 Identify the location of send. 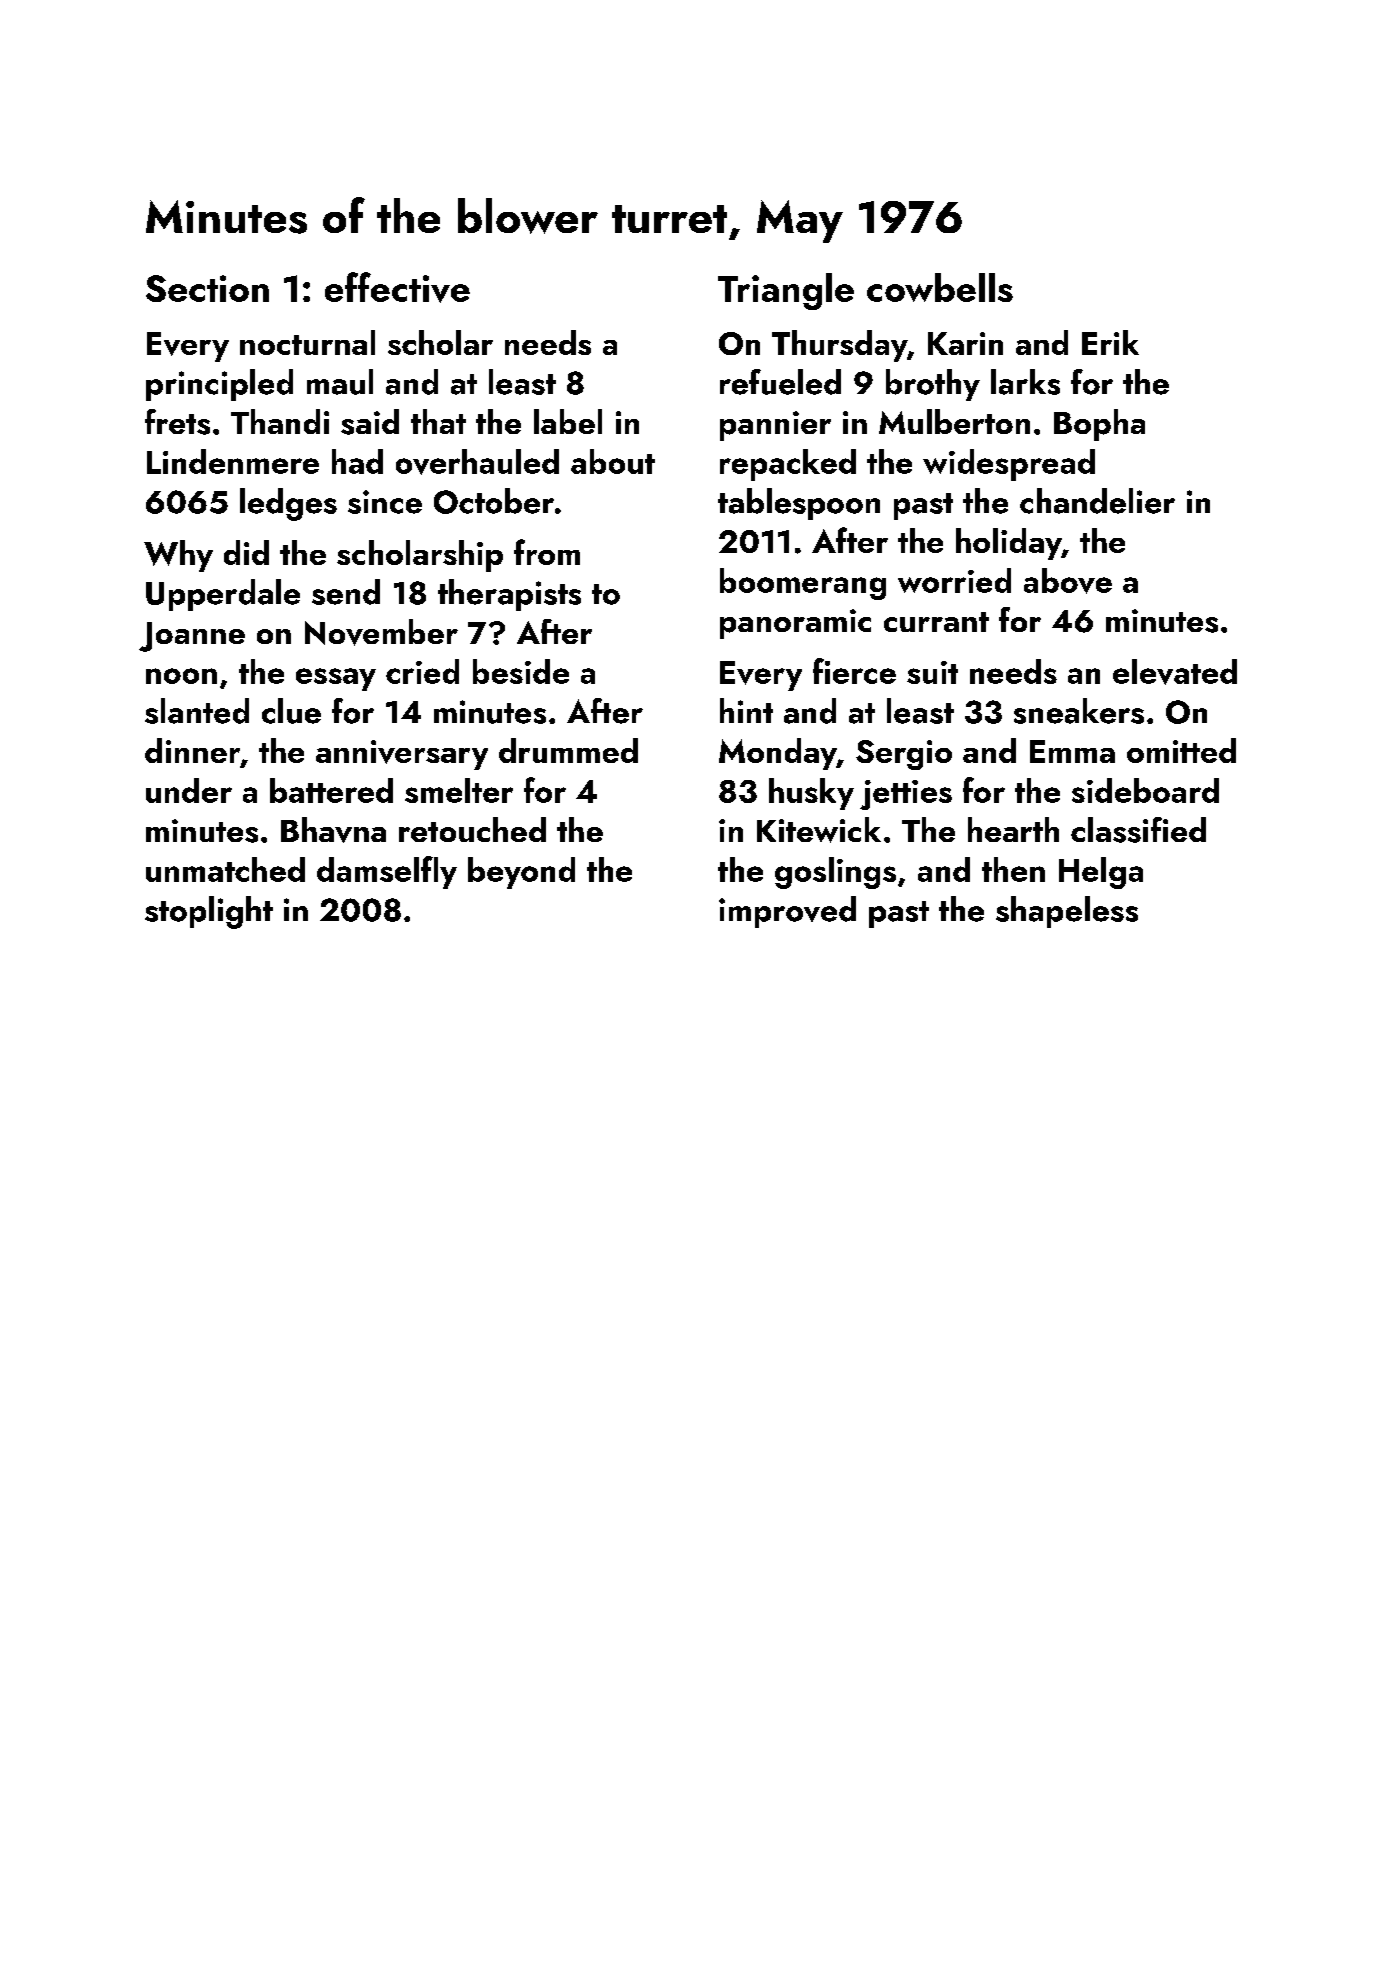
(346, 592).
